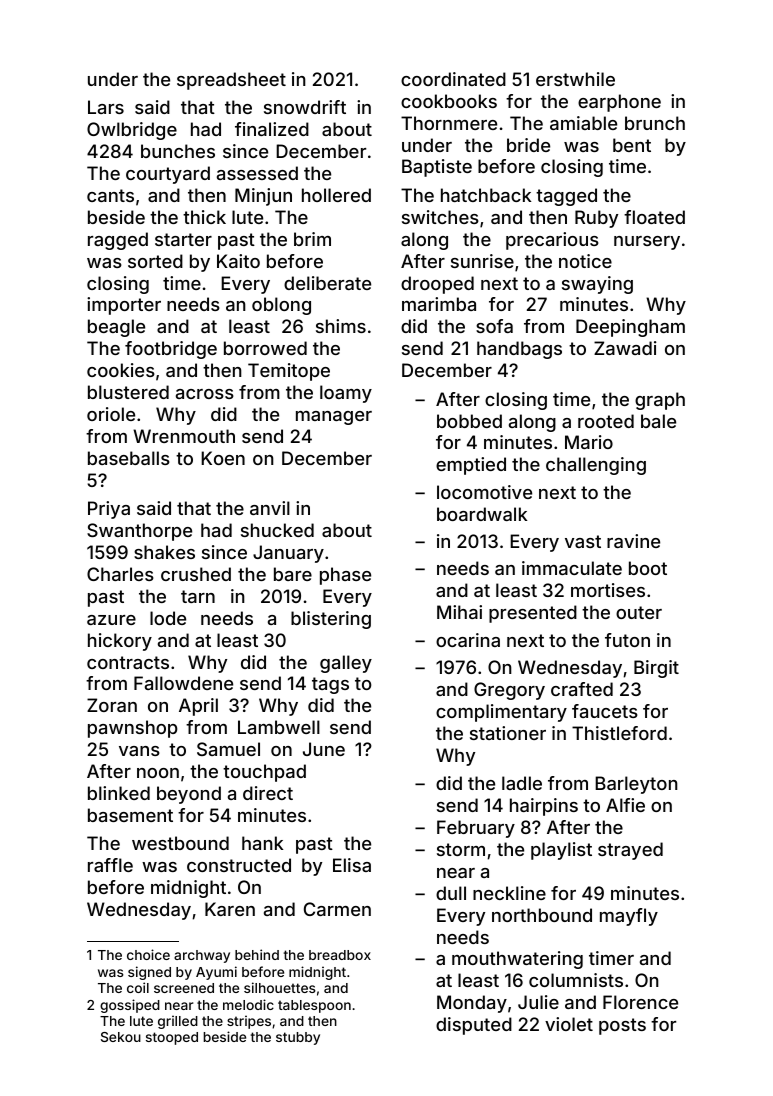 The image size is (773, 1096). What do you see at coordinates (619, 103) in the screenshot?
I see `earphone` at bounding box center [619, 103].
